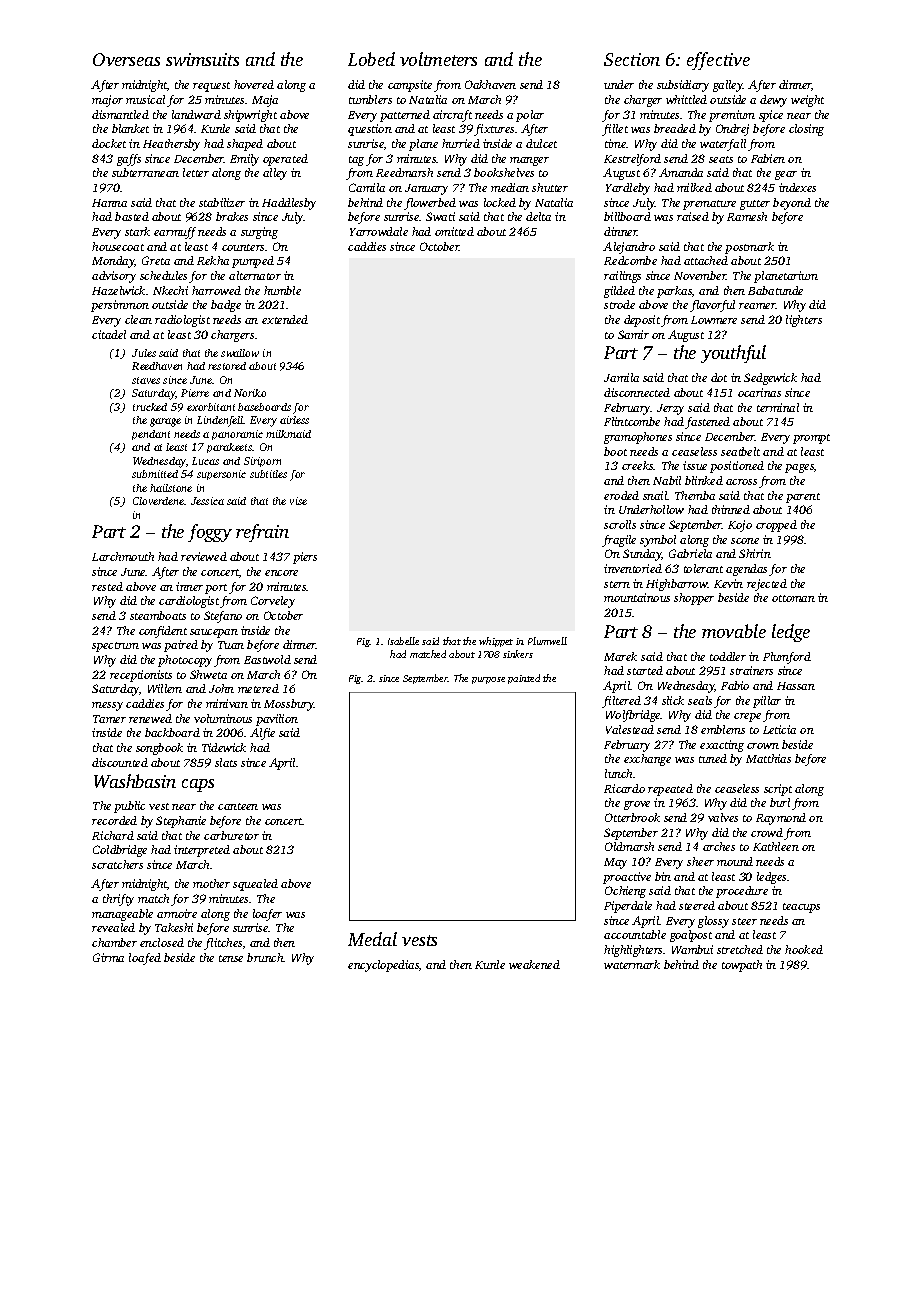  Describe the element at coordinates (289, 204) in the page. I see `Haddlesby` at that location.
